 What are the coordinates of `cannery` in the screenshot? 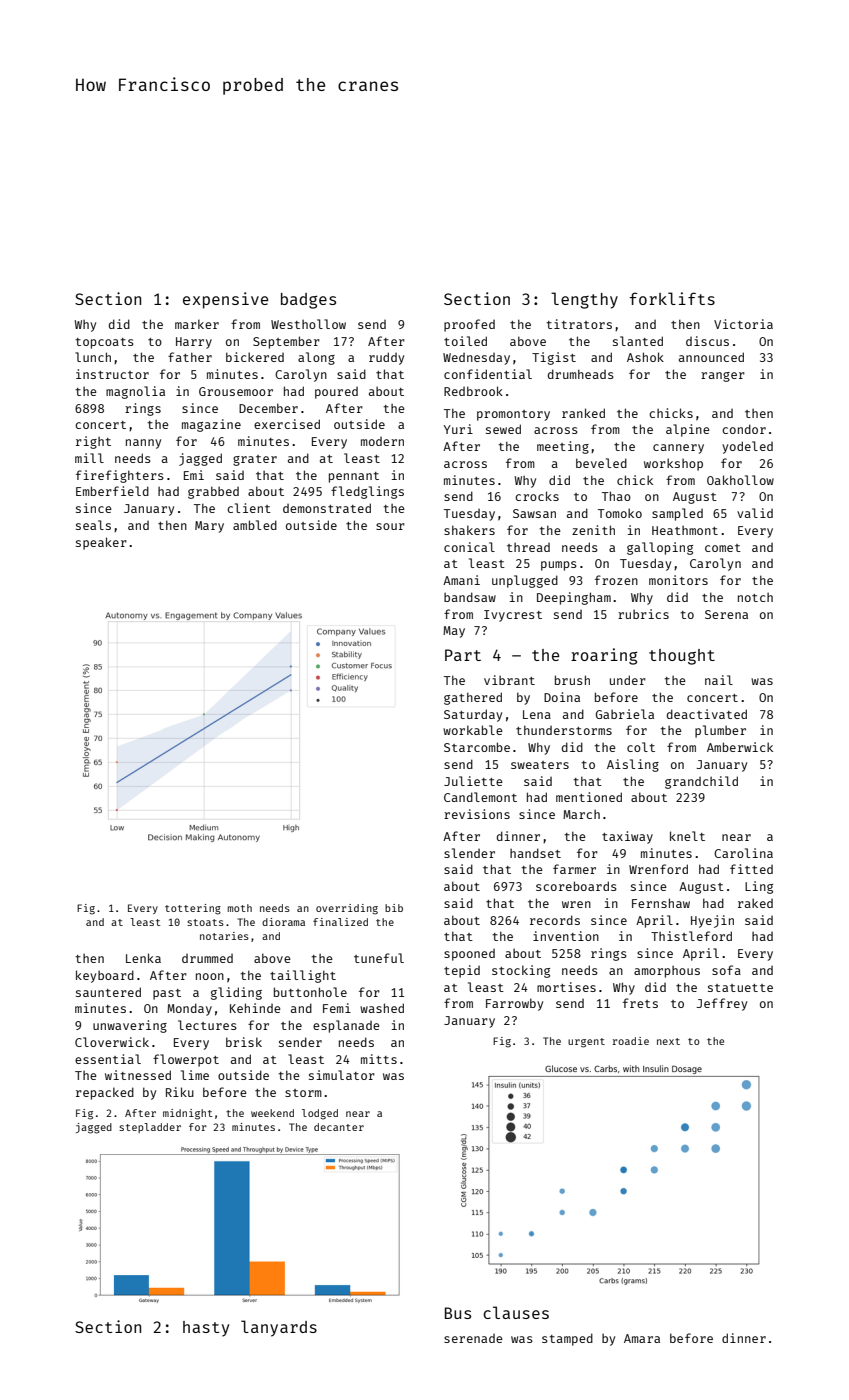 It's located at (678, 449).
